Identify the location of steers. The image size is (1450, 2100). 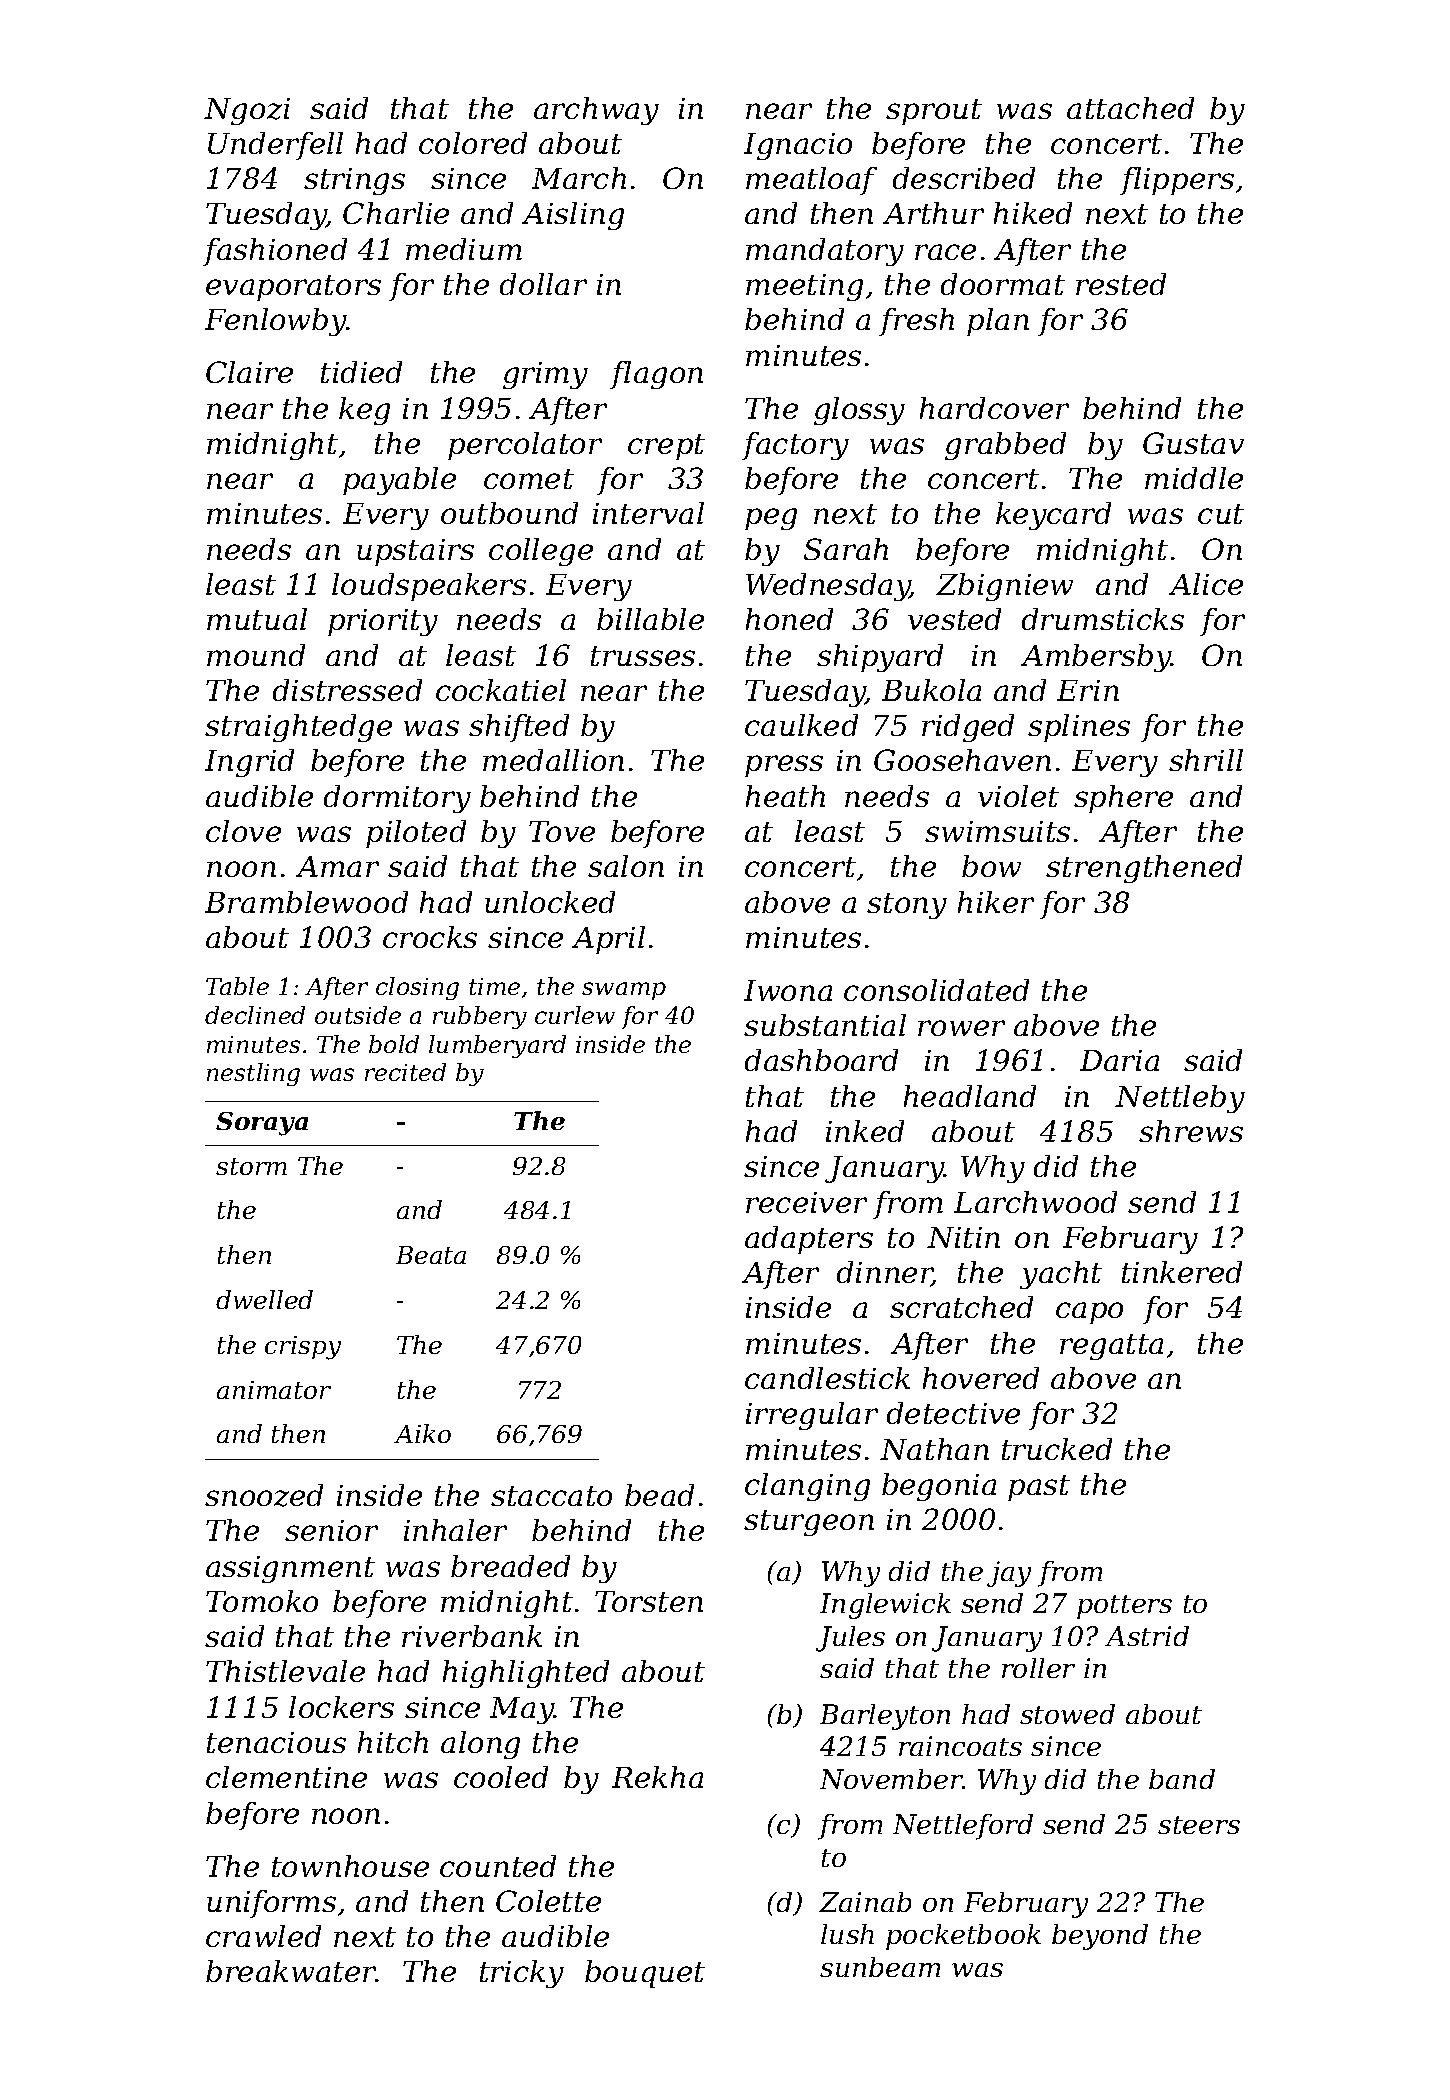
(1199, 1825).
